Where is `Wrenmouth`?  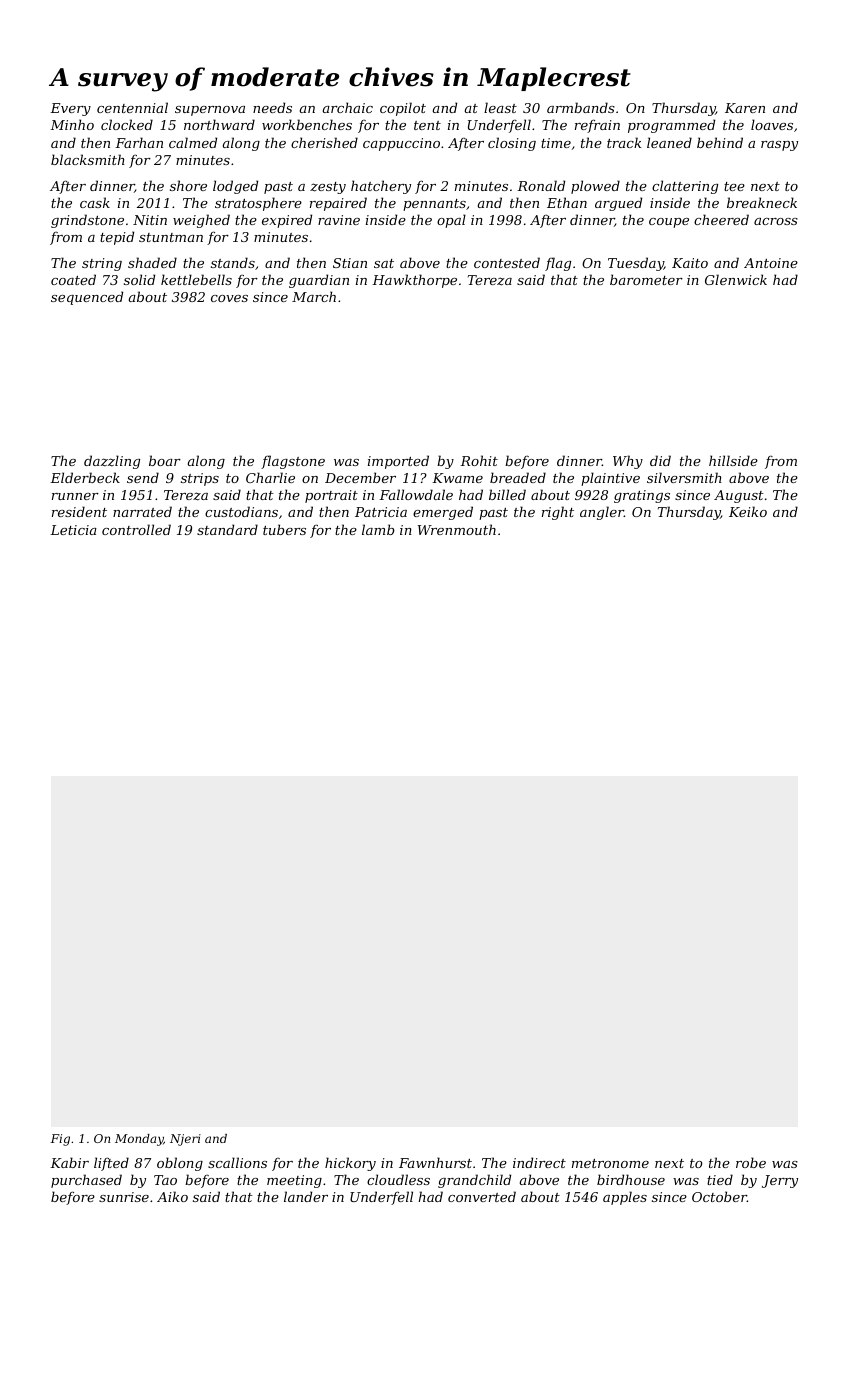
Wrenmouth is located at coordinates (457, 529).
